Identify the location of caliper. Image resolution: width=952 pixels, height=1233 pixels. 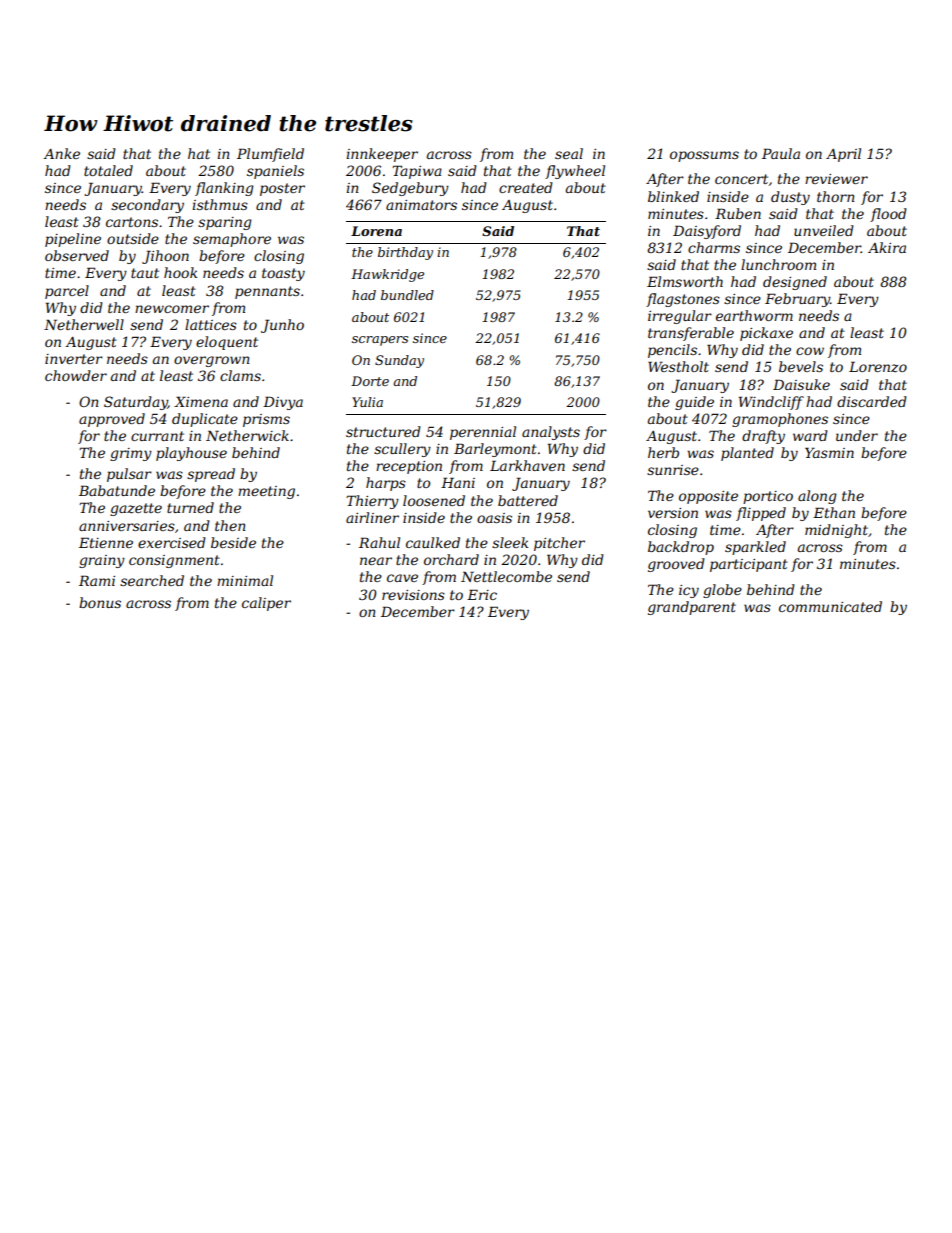
(266, 604).
